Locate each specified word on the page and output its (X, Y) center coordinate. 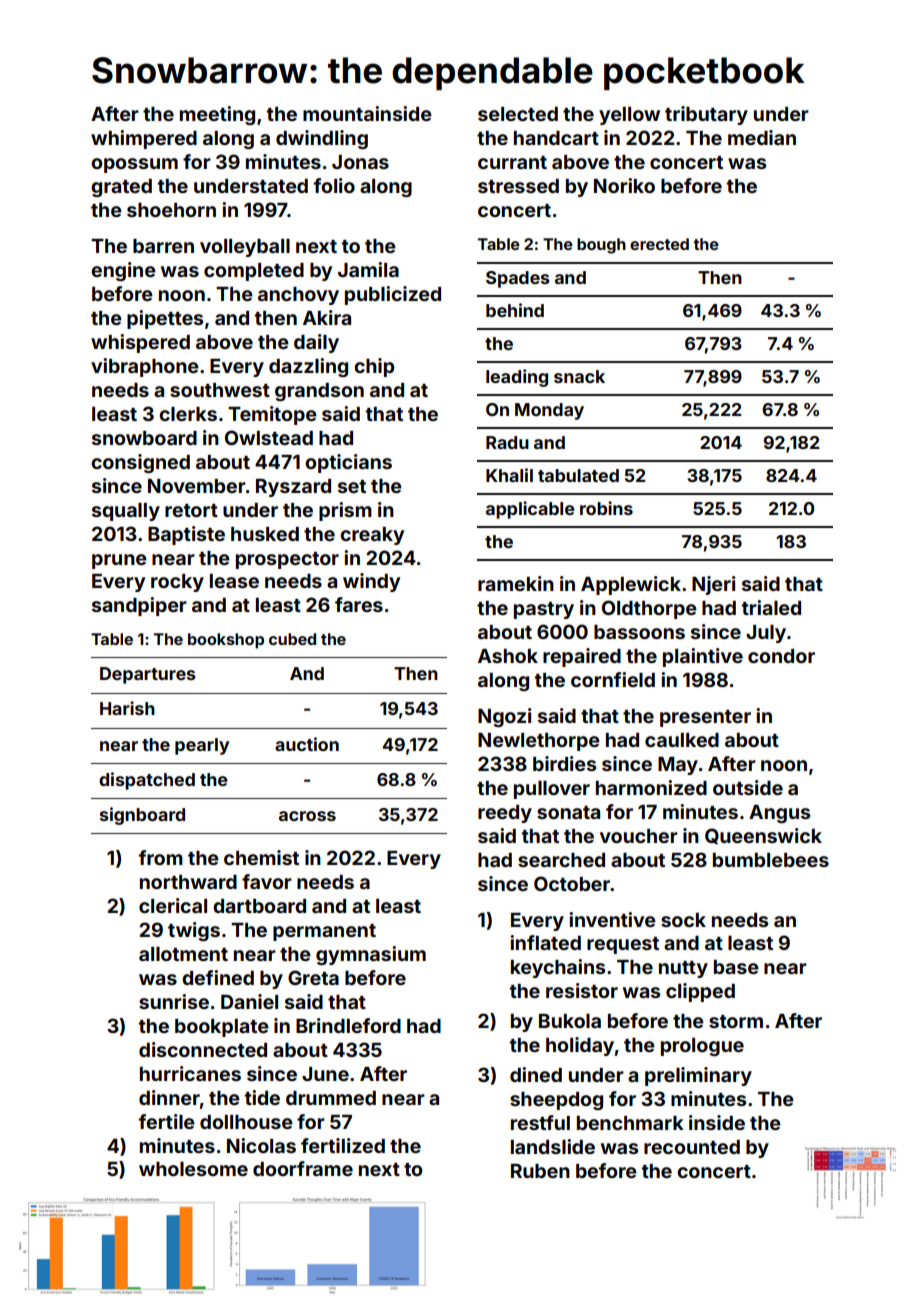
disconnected (203, 1049)
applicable (530, 510)
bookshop (226, 641)
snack (579, 376)
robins (606, 508)
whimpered (144, 139)
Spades (518, 279)
